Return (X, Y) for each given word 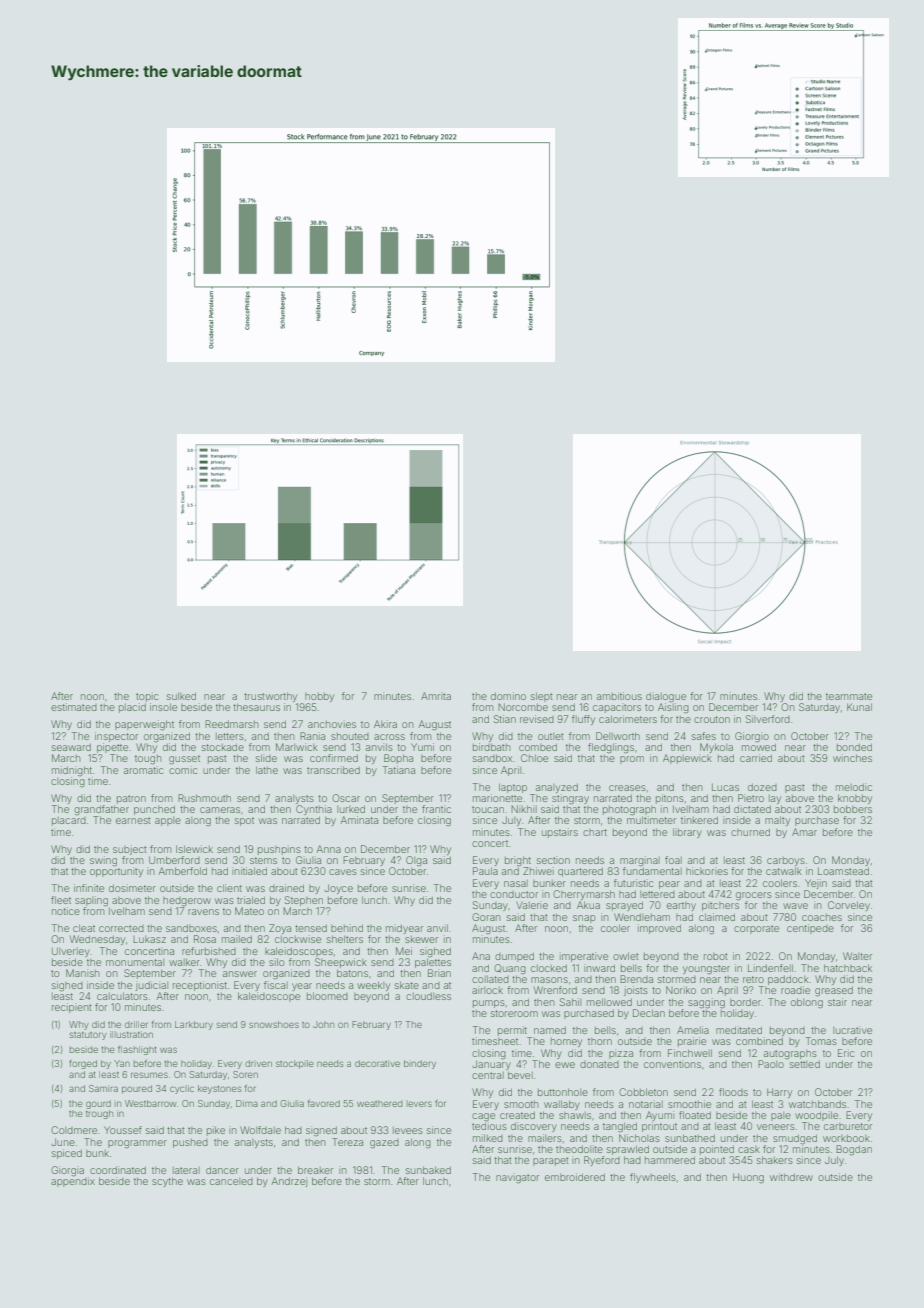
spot (244, 821)
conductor (514, 894)
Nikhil (524, 809)
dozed (762, 787)
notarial (646, 1104)
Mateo (249, 911)
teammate (849, 696)
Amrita (436, 696)
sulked (181, 696)
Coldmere (74, 1130)
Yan (122, 1063)
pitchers (720, 906)
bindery (420, 1064)
